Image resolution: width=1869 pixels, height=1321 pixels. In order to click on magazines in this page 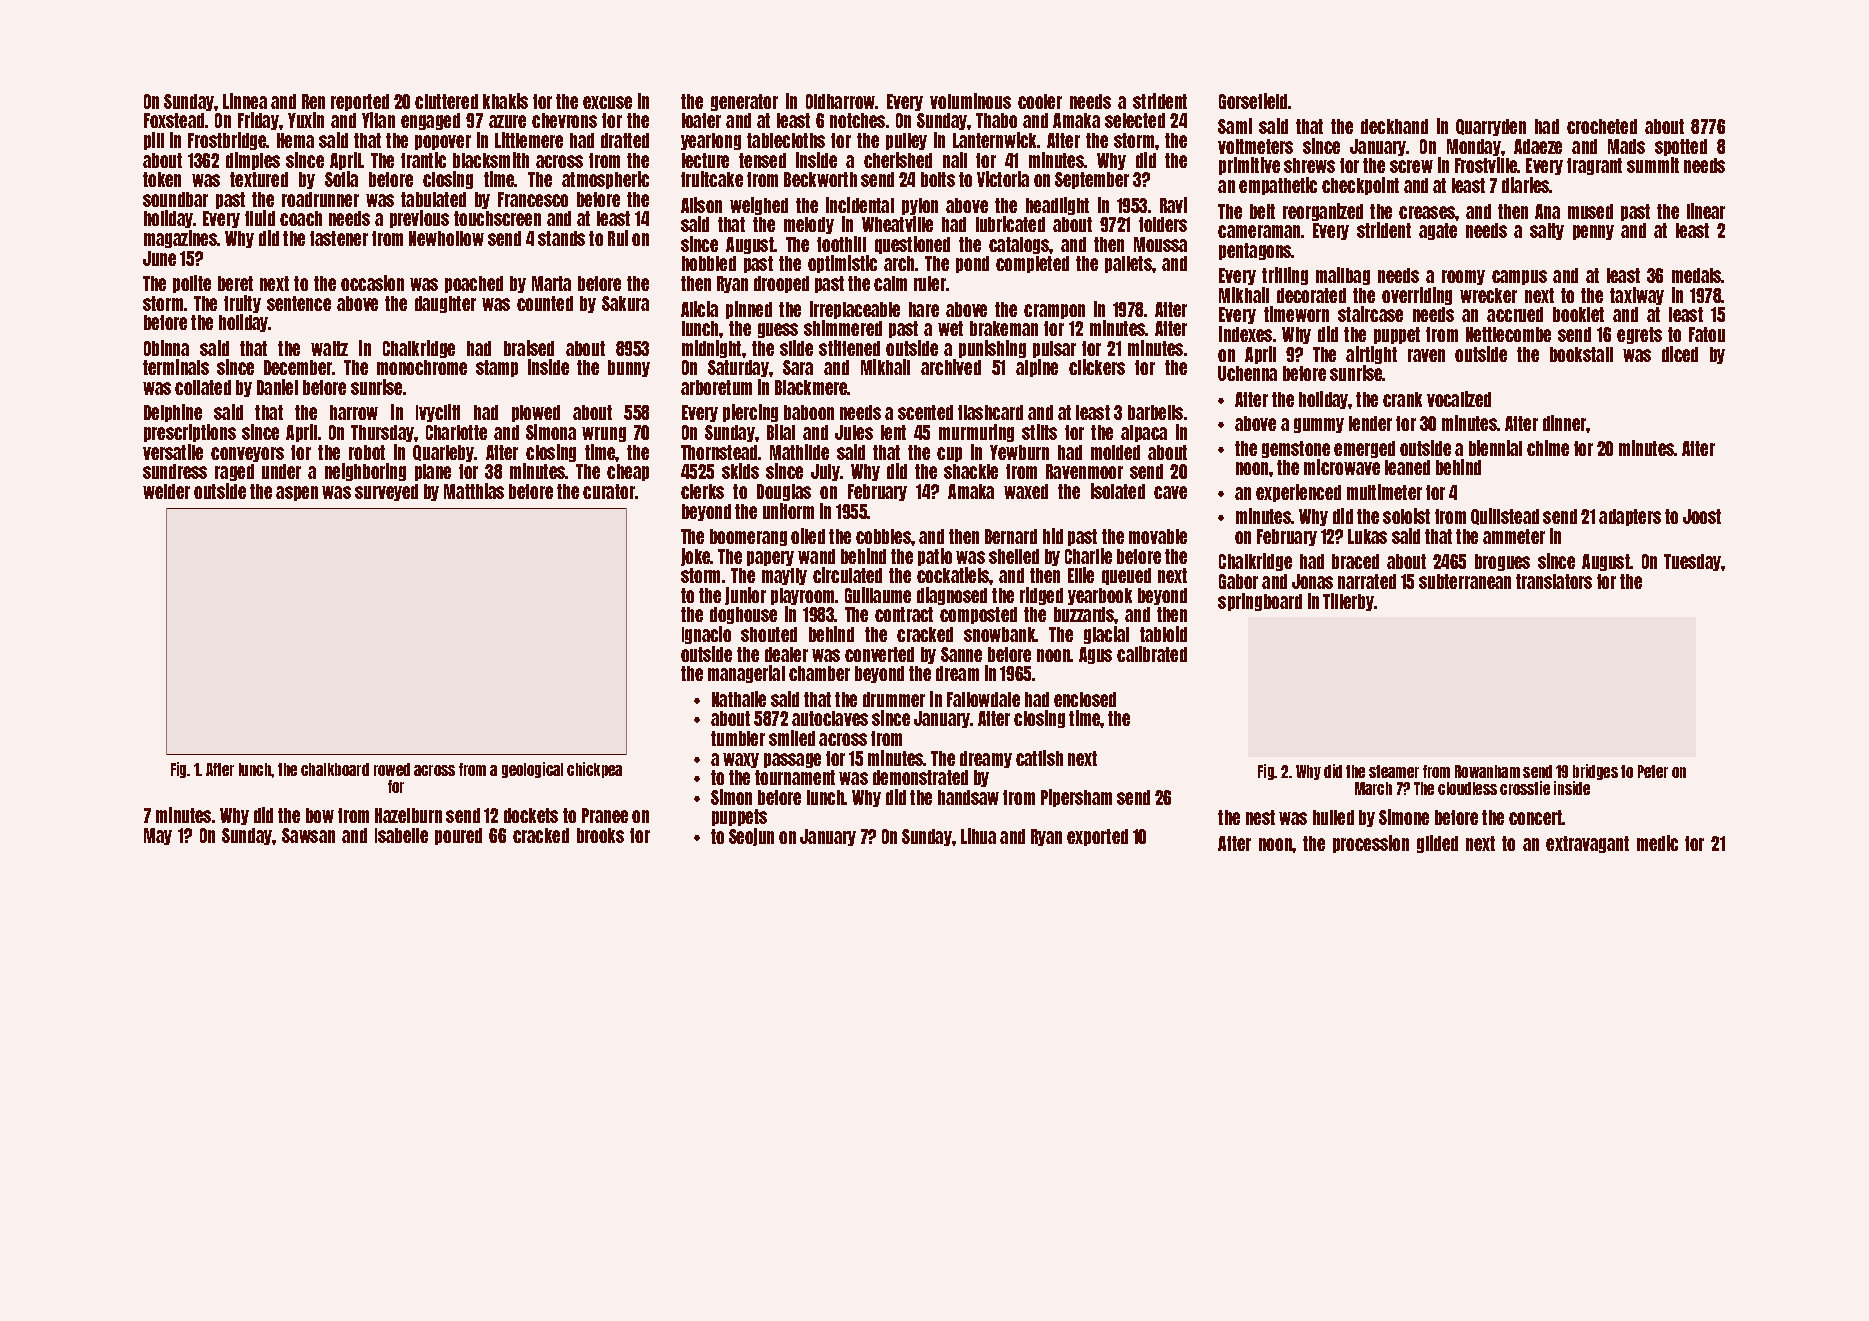, I will do `click(181, 239)`.
